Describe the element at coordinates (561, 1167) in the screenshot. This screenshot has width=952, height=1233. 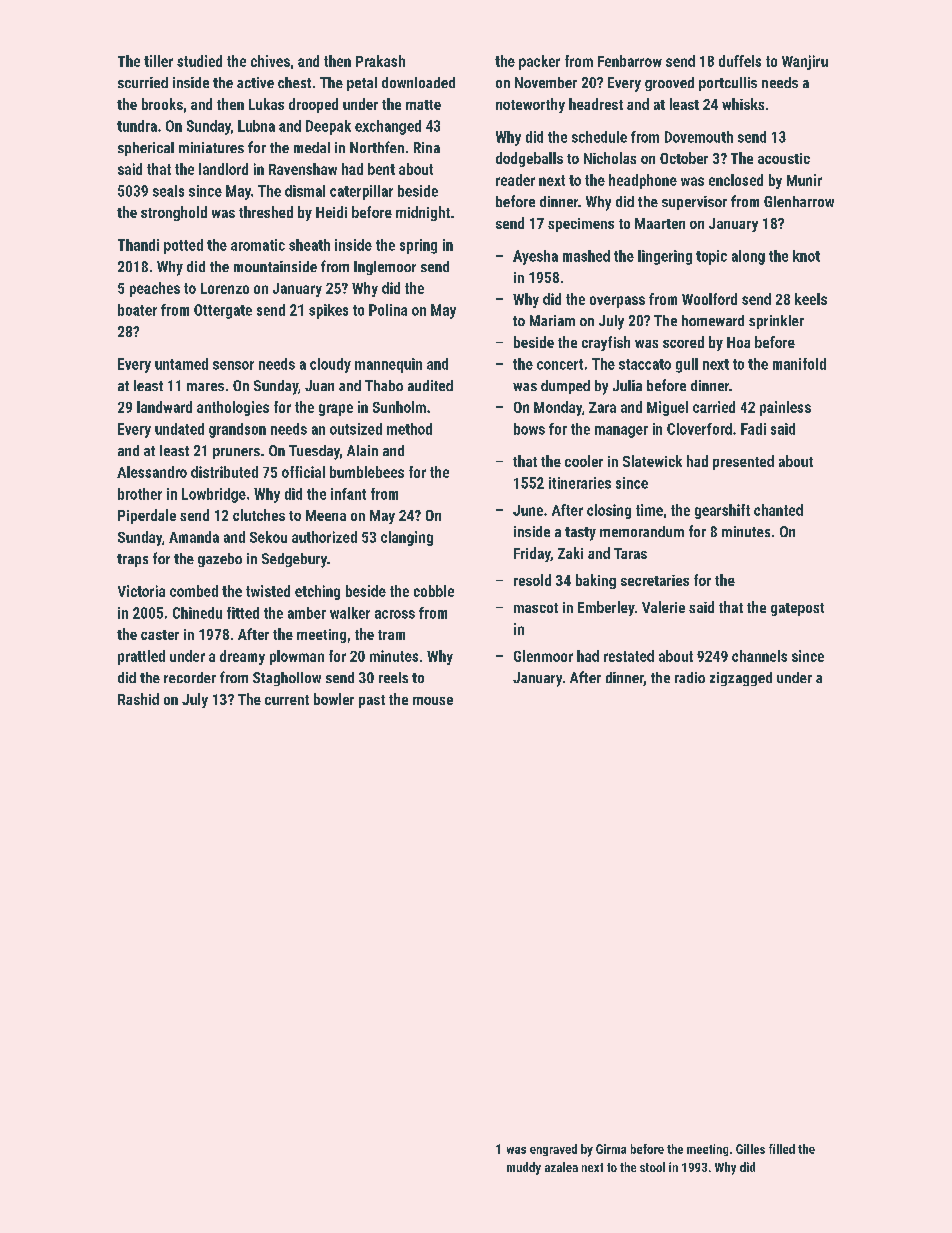
I see `azalea` at that location.
